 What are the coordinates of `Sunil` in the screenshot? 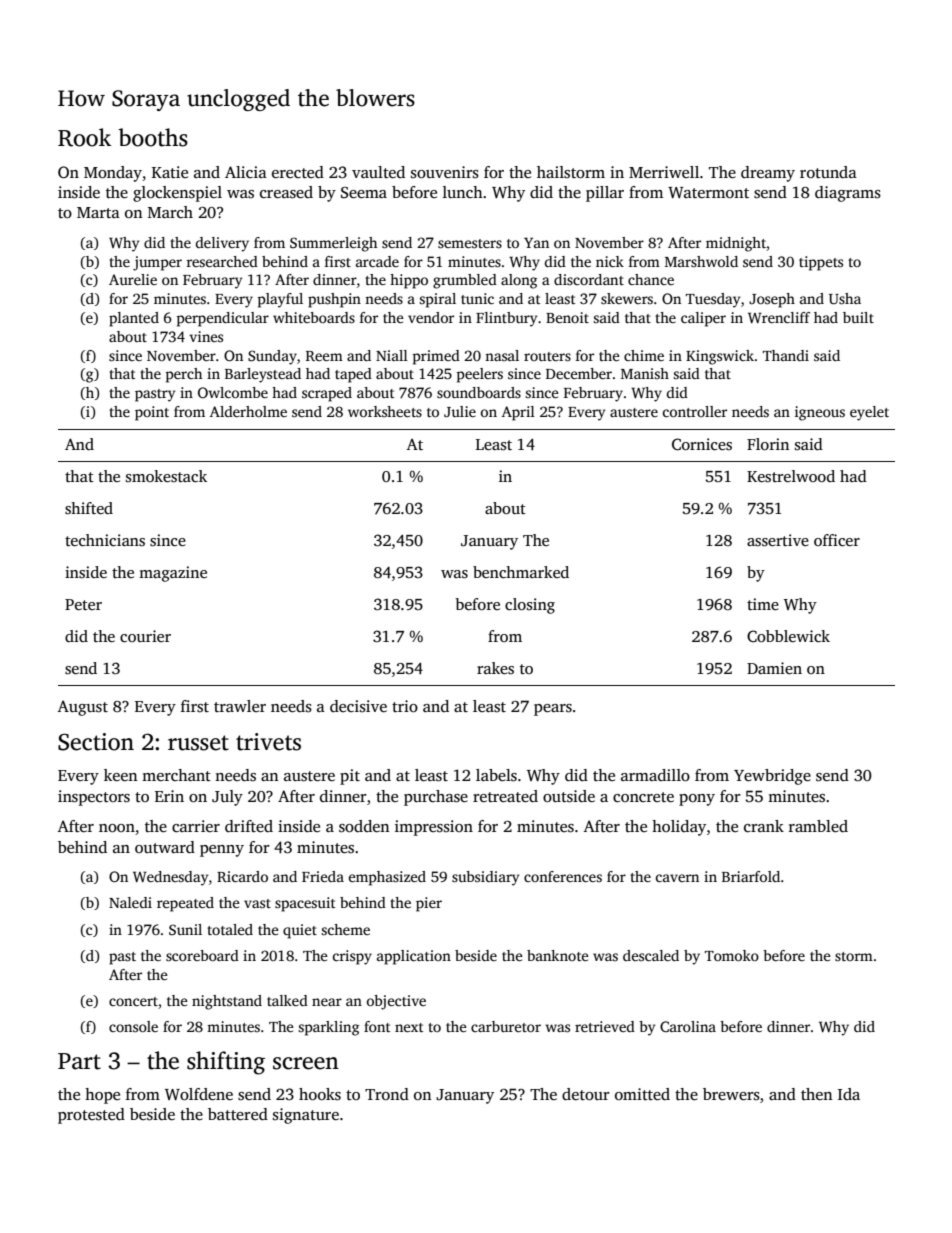 It's located at (185, 929).
